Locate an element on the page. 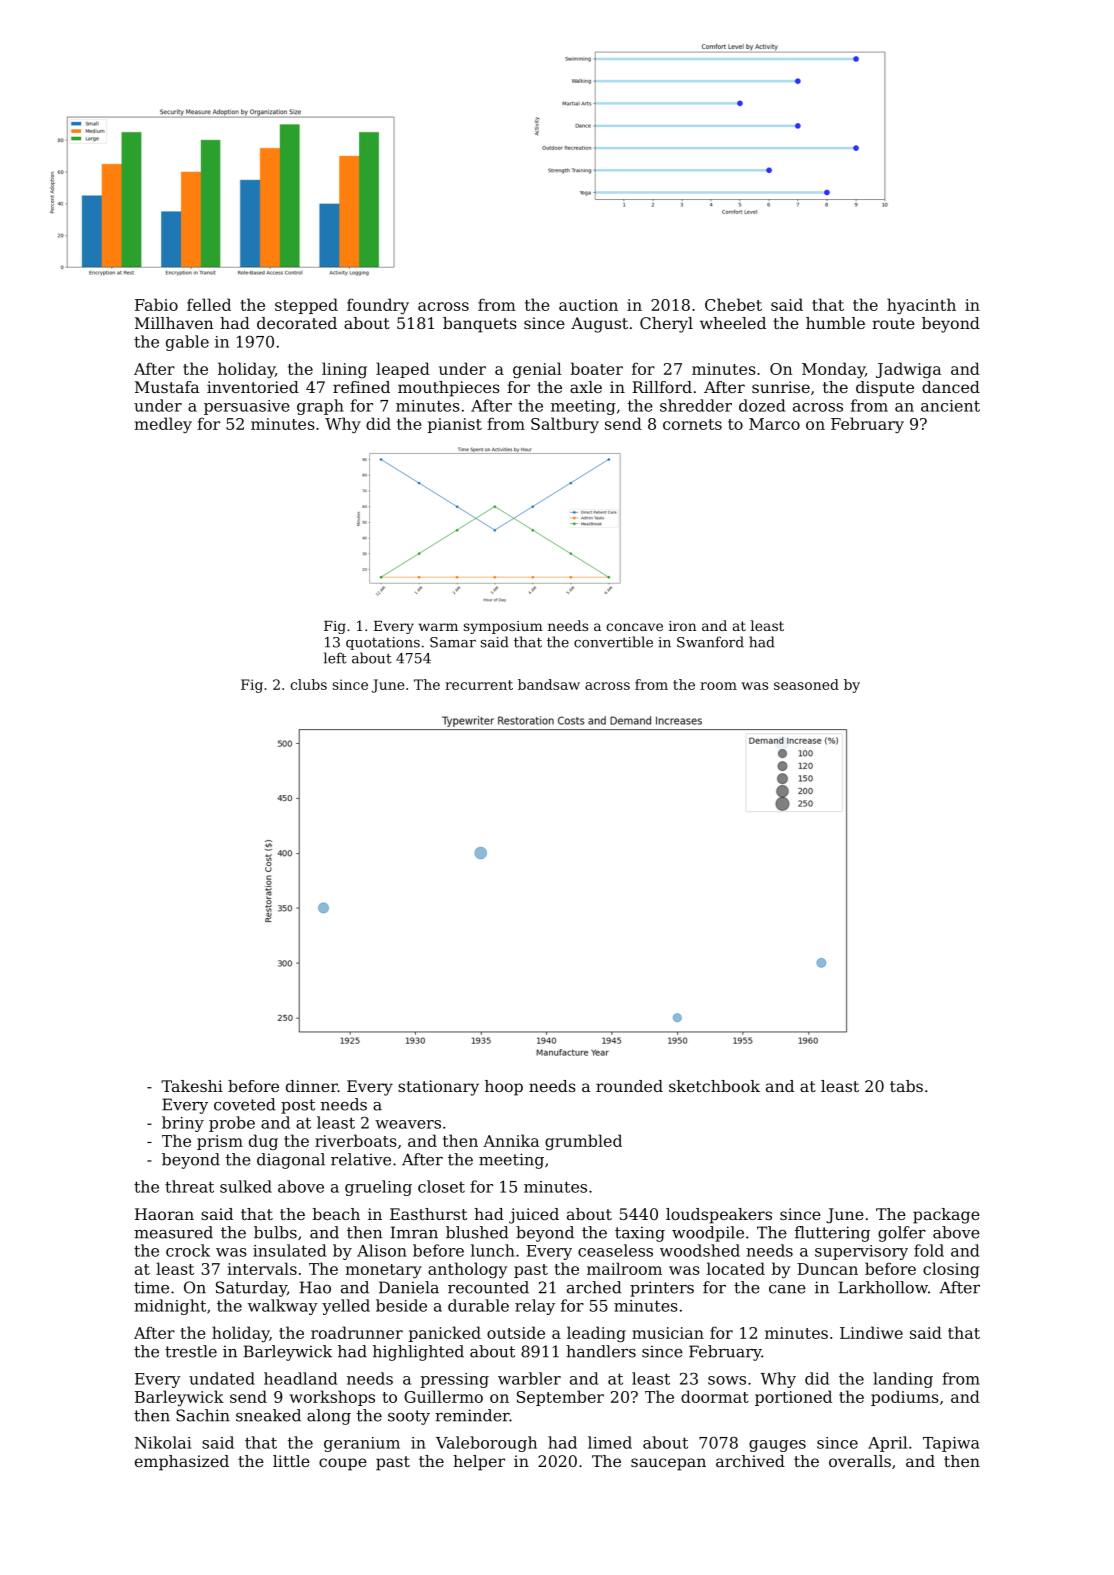  clubs is located at coordinates (309, 684).
